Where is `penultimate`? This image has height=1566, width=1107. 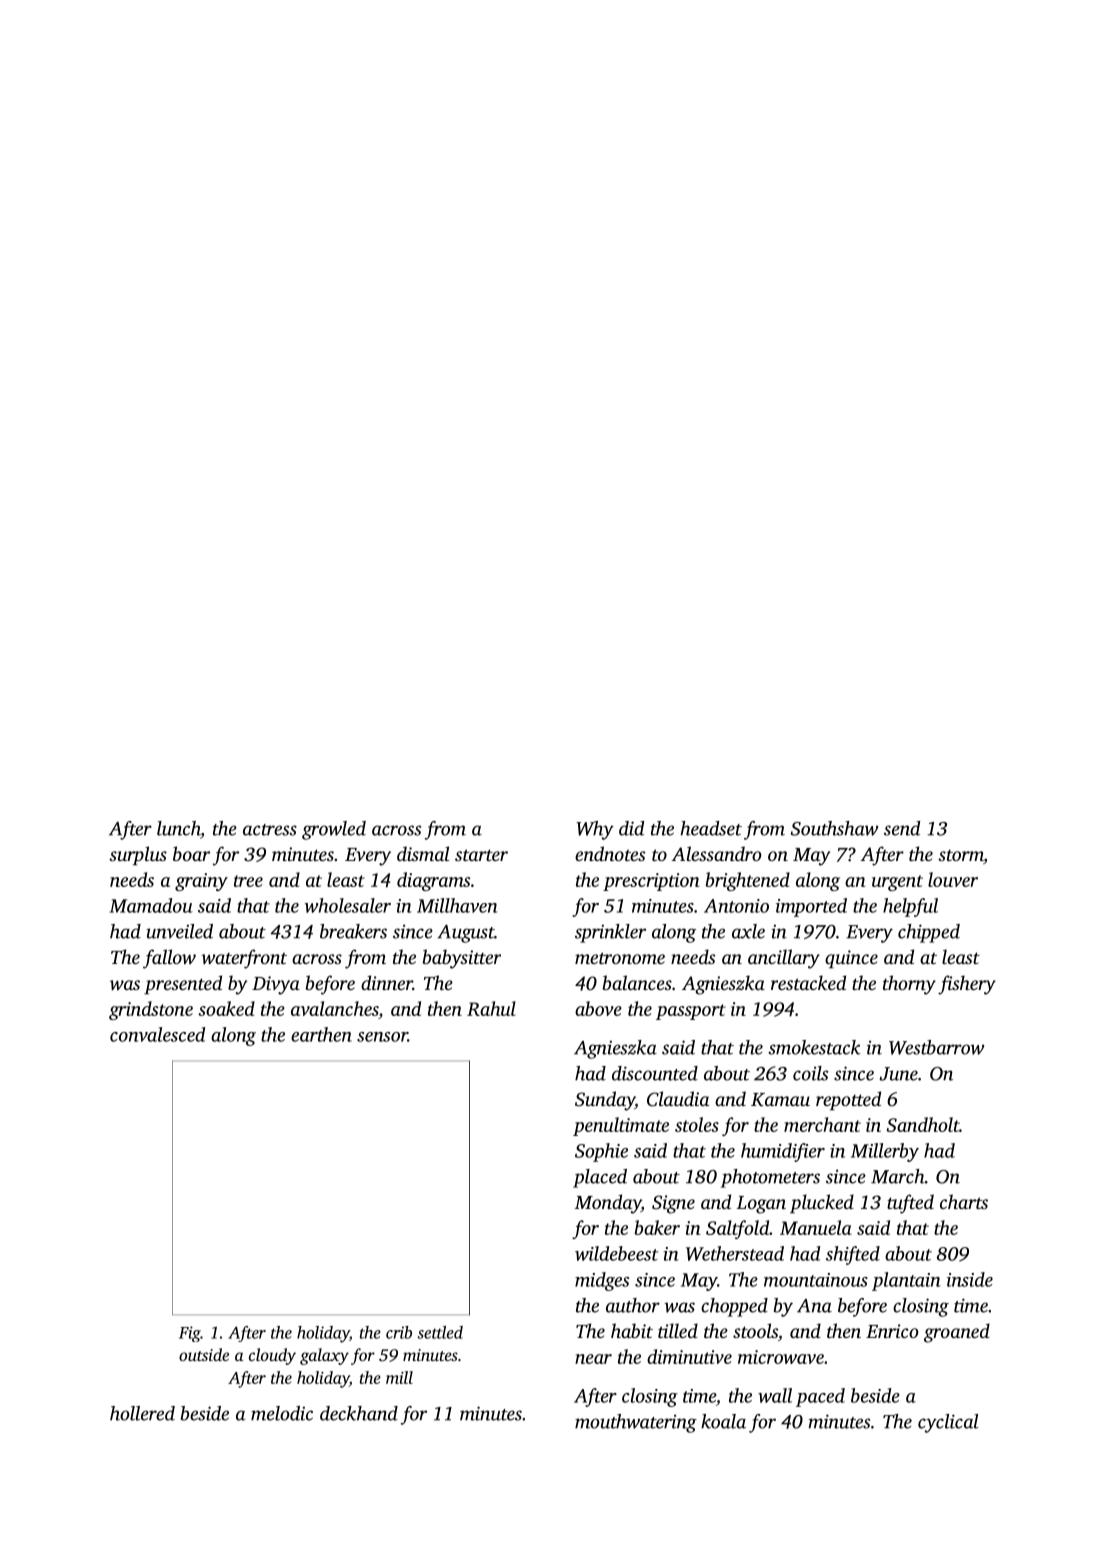
penultimate is located at coordinates (621, 1126).
